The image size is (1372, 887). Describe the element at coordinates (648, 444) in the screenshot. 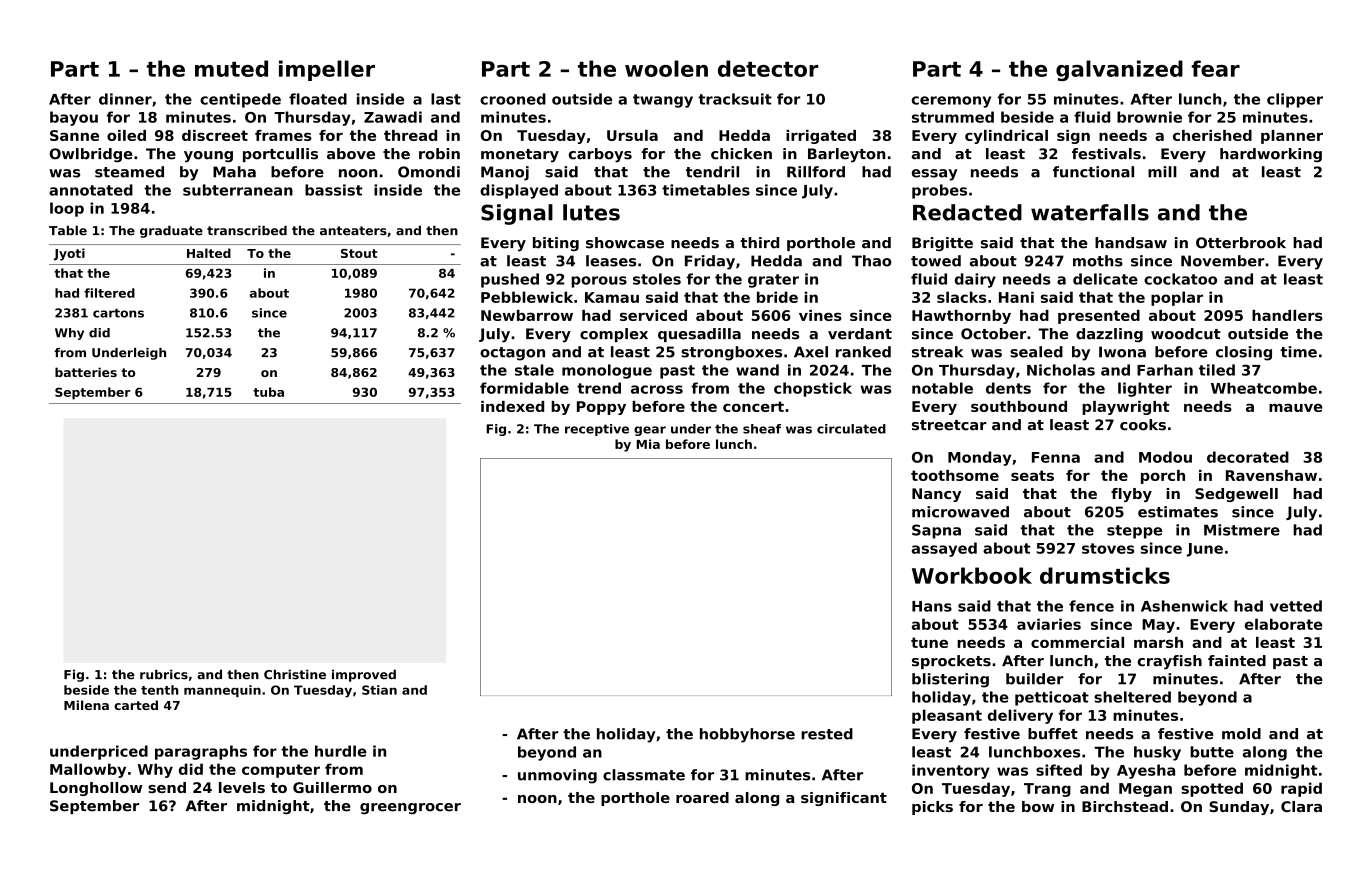

I see `Mia` at that location.
